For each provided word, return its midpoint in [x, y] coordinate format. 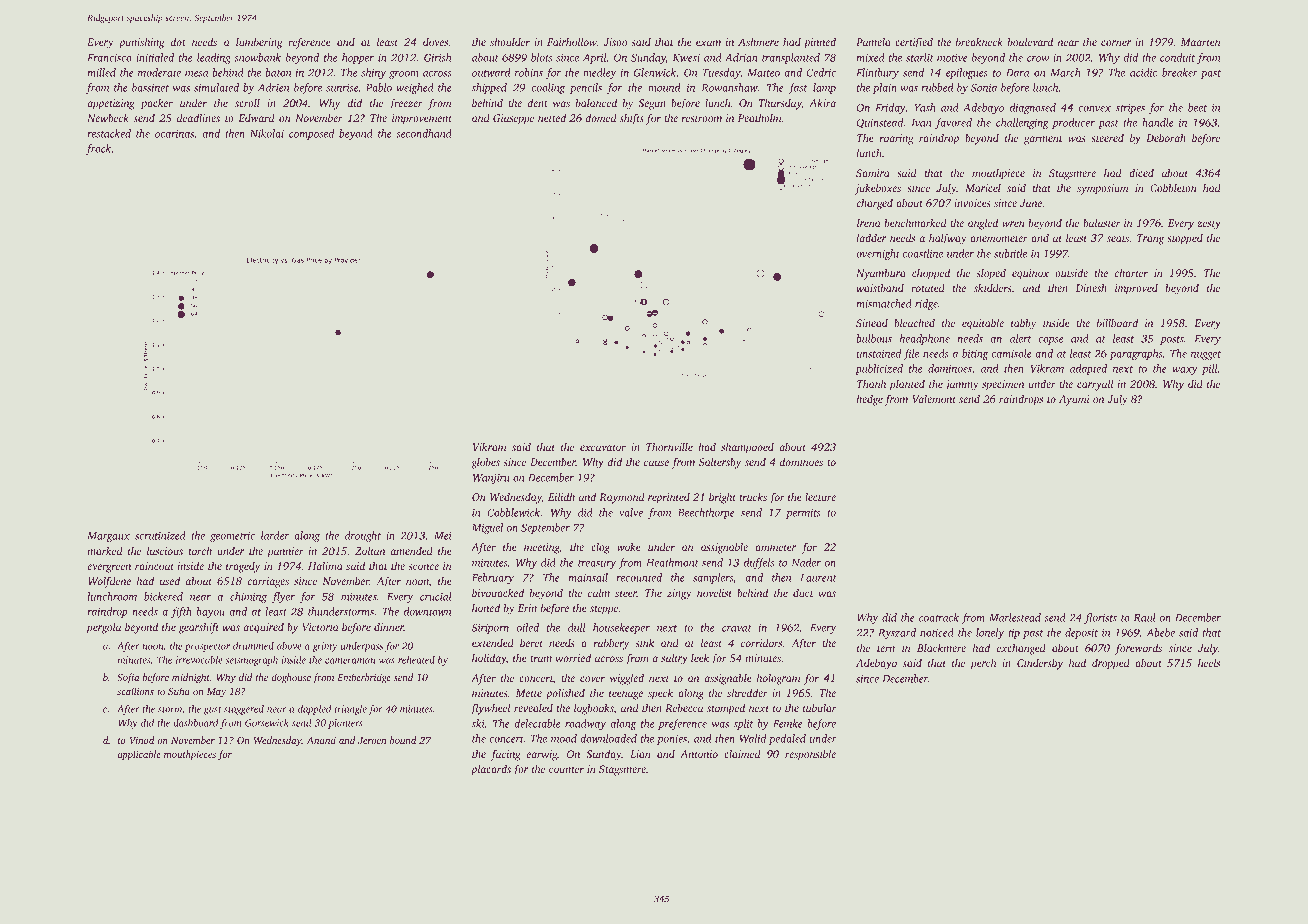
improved [1136, 289]
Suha [179, 691]
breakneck [979, 42]
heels [1209, 663]
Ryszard [897, 633]
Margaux [108, 537]
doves [435, 42]
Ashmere [758, 42]
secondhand [424, 133]
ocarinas [174, 134]
